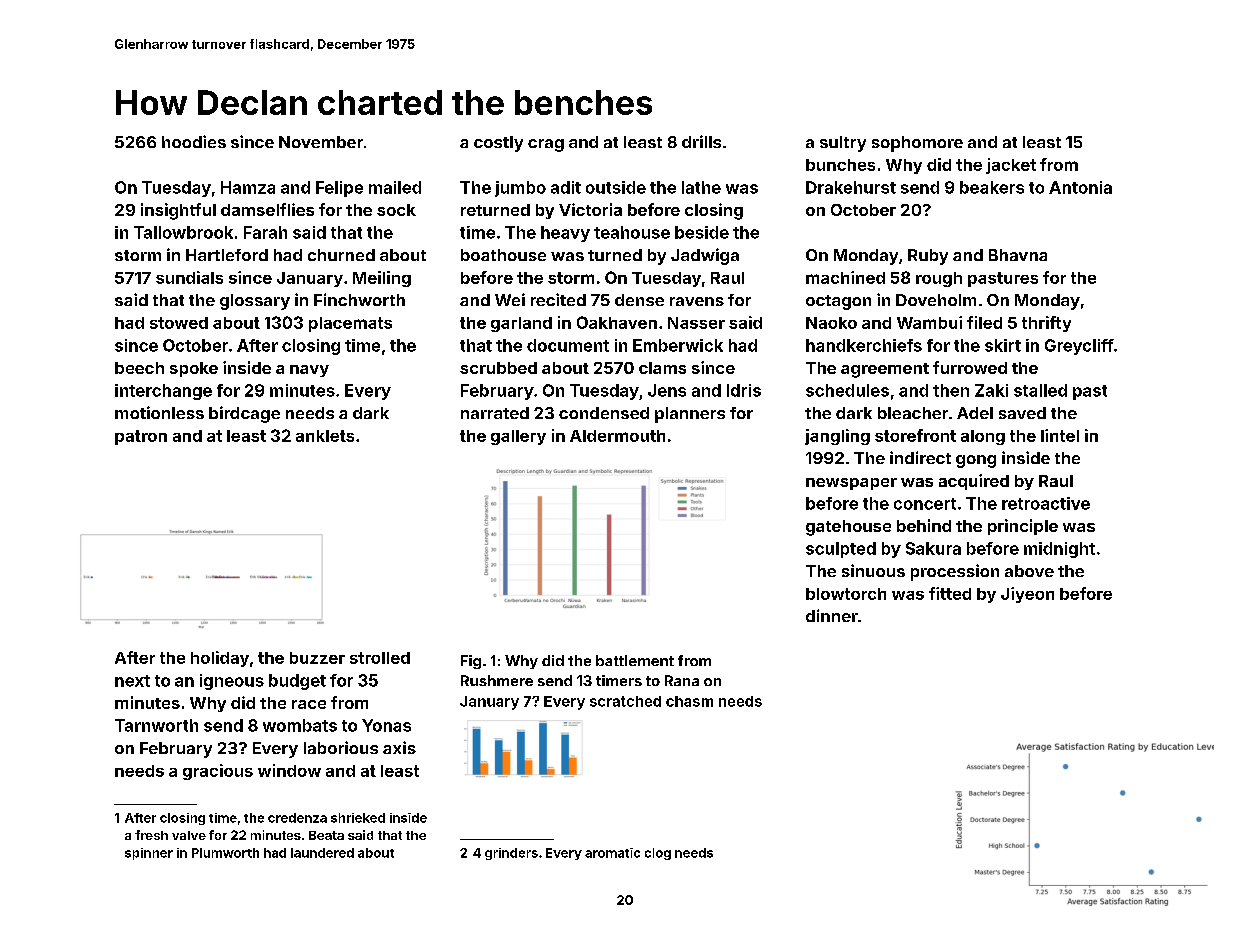 The height and width of the screenshot is (952, 1233). I want to click on jacket, so click(1011, 166).
